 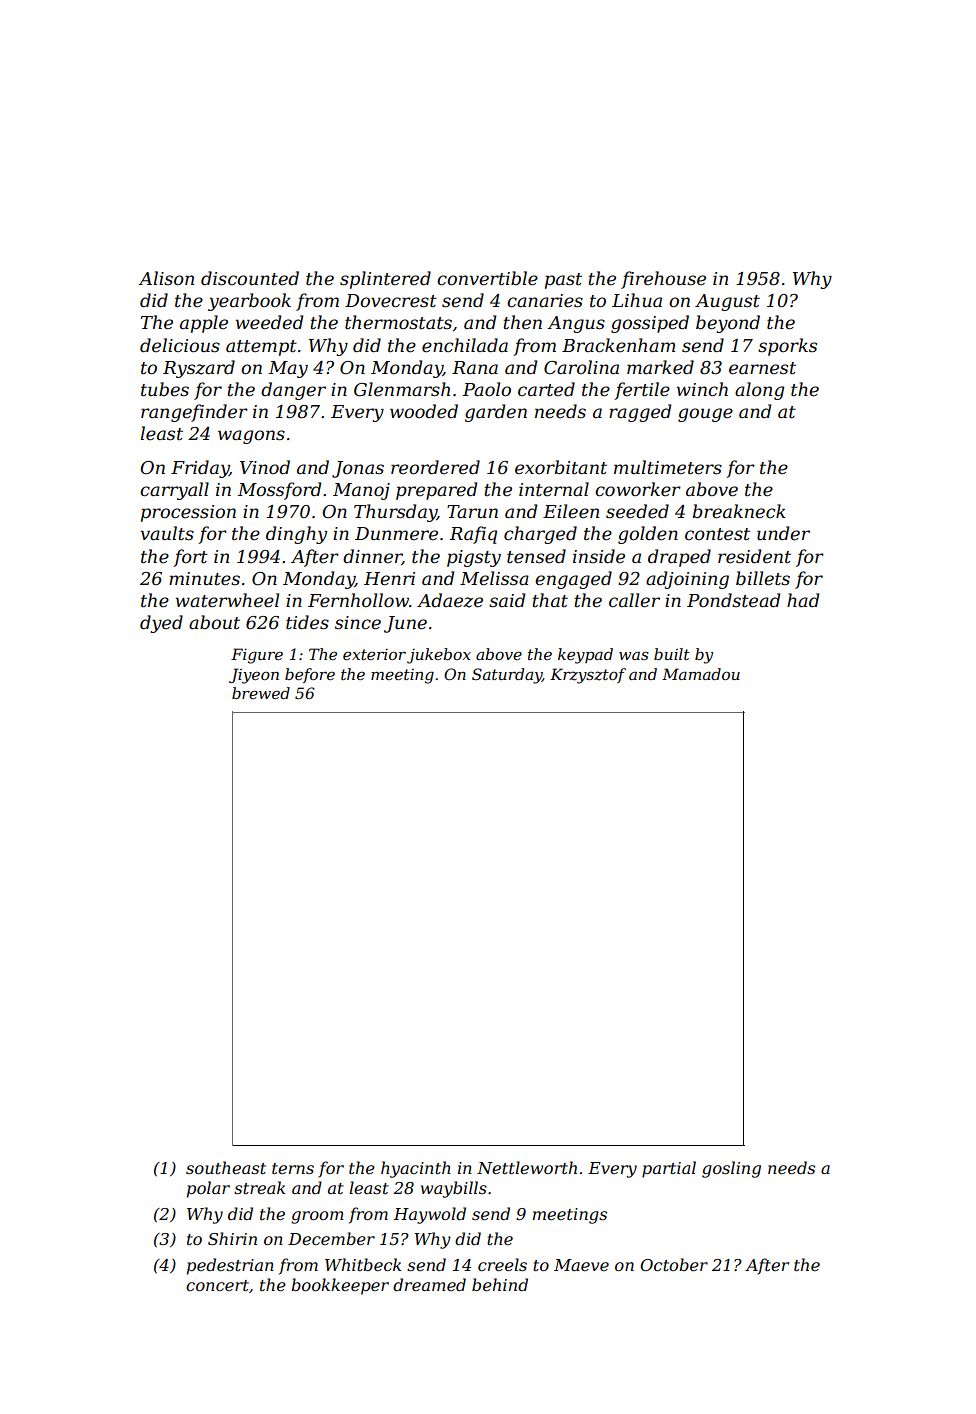 What do you see at coordinates (527, 1167) in the image?
I see `Nettleworth` at bounding box center [527, 1167].
